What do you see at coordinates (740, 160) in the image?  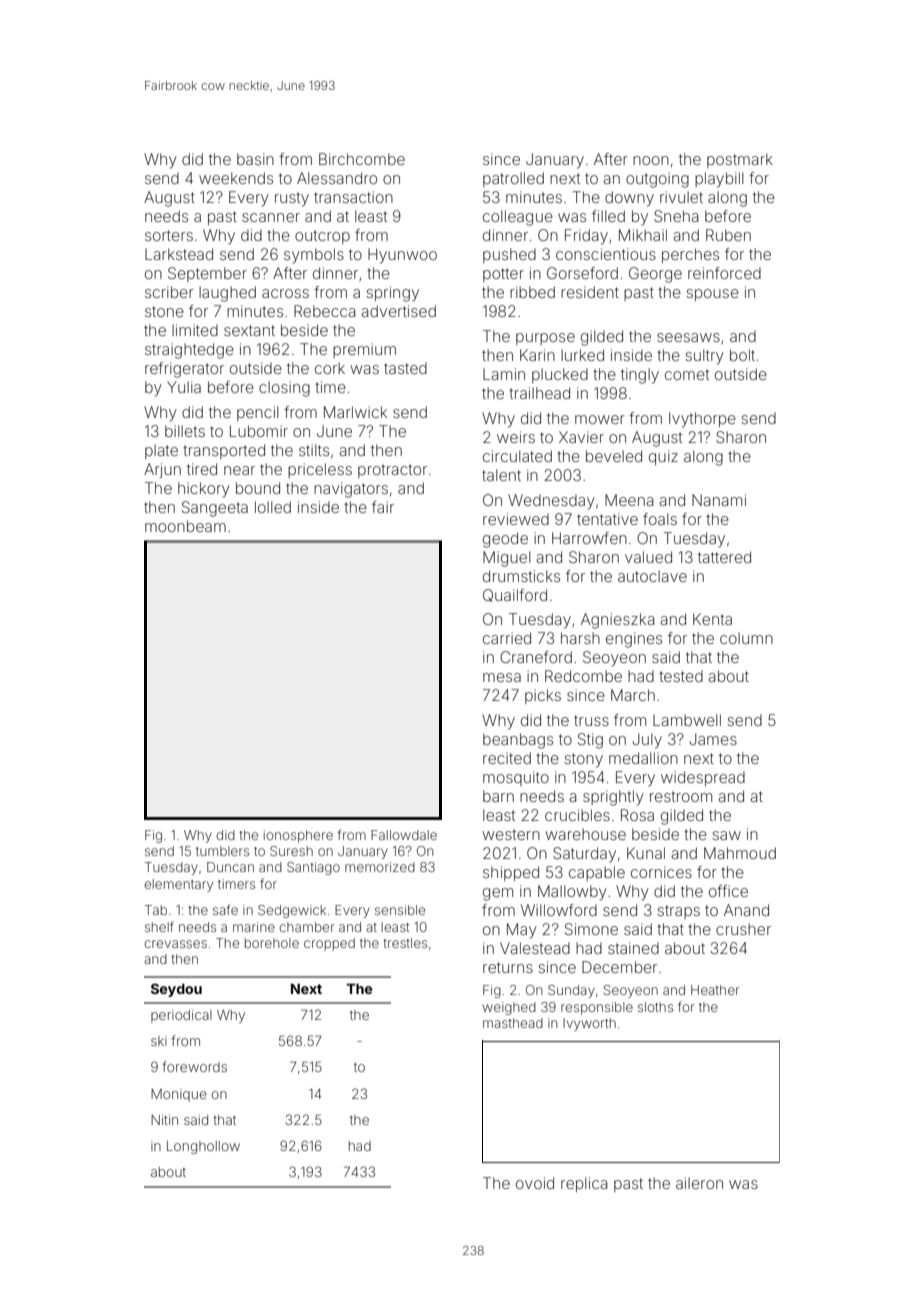 I see `postmark` at bounding box center [740, 160].
